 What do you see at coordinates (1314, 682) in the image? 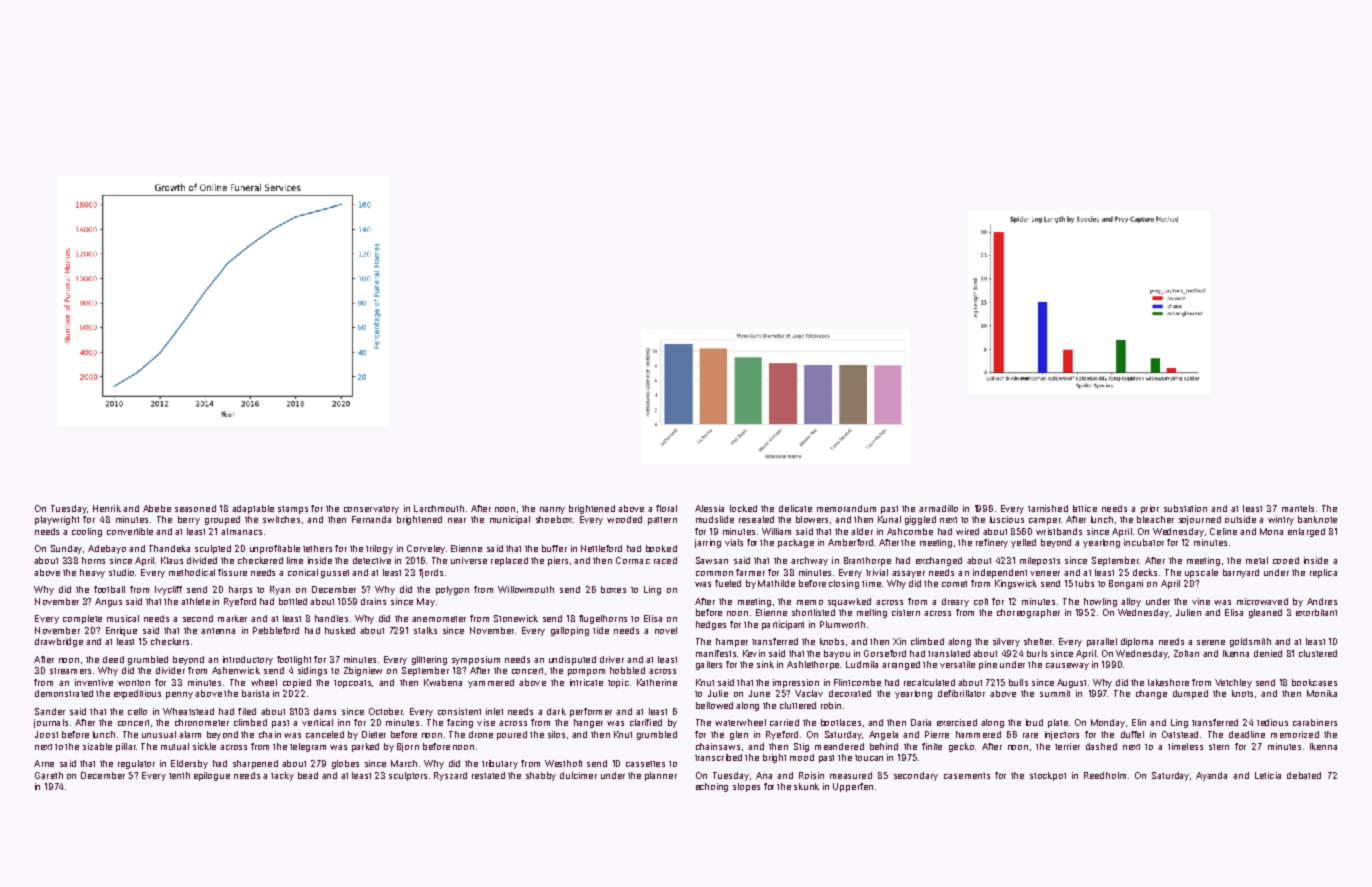
I see `bookcases` at bounding box center [1314, 682].
